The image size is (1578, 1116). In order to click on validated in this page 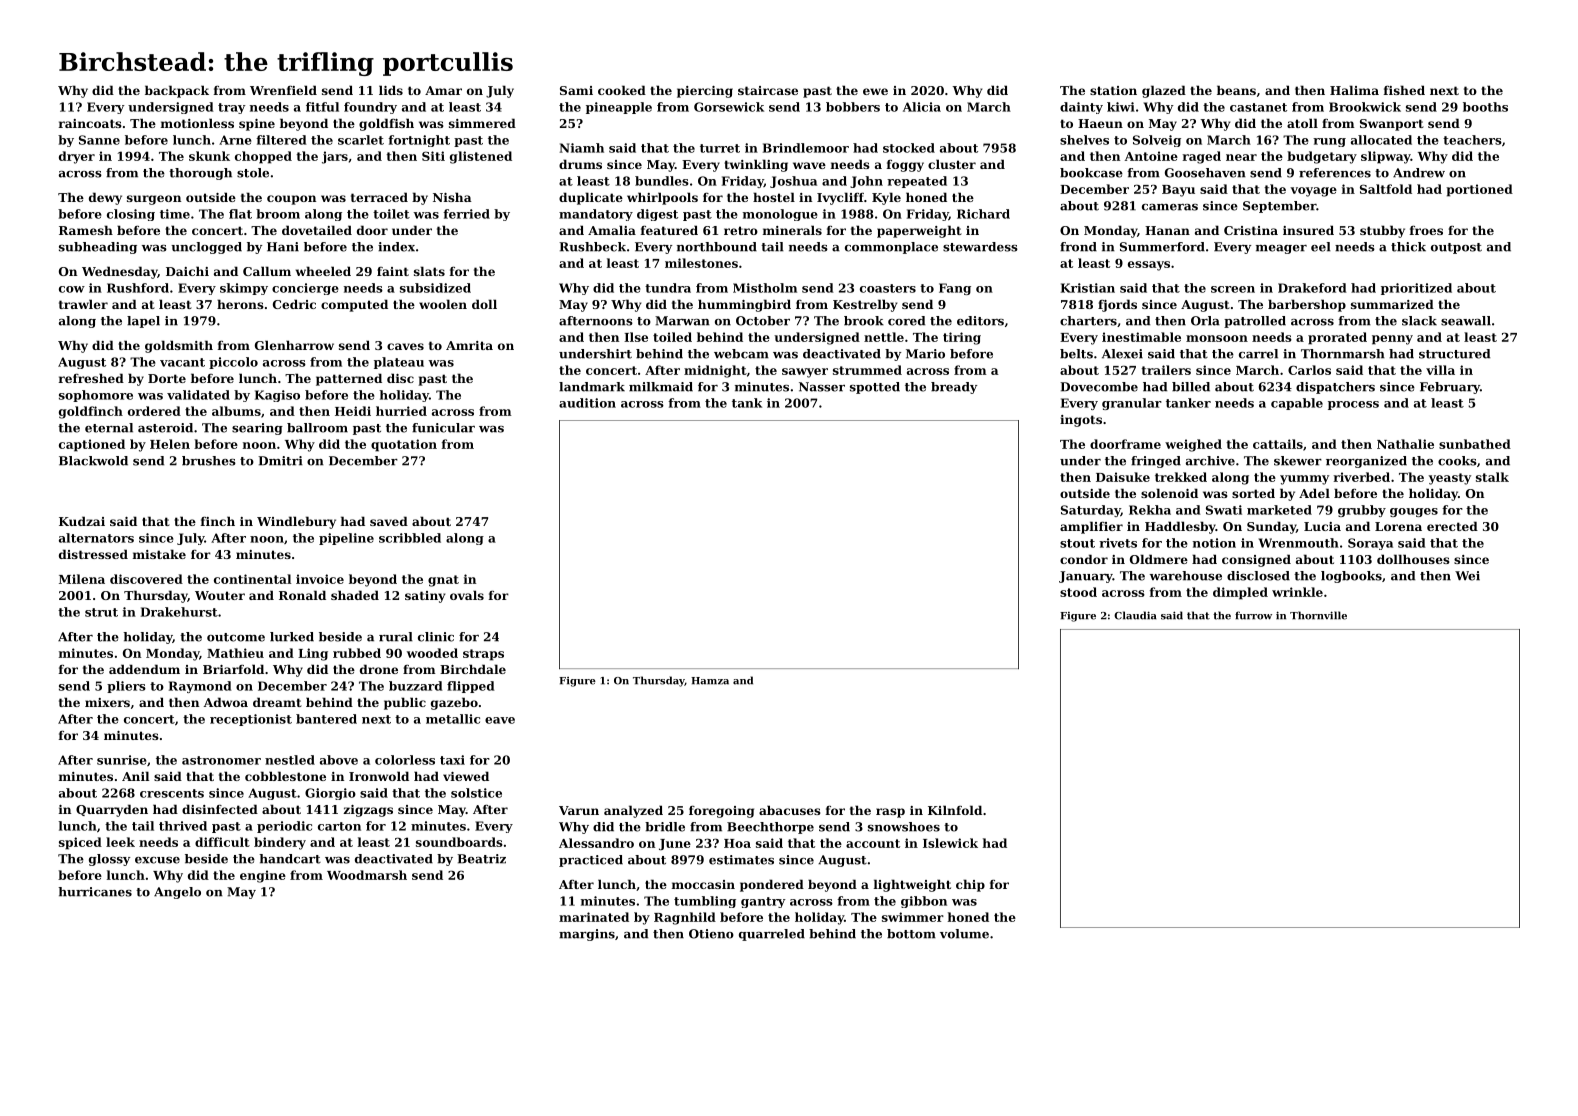, I will do `click(198, 395)`.
